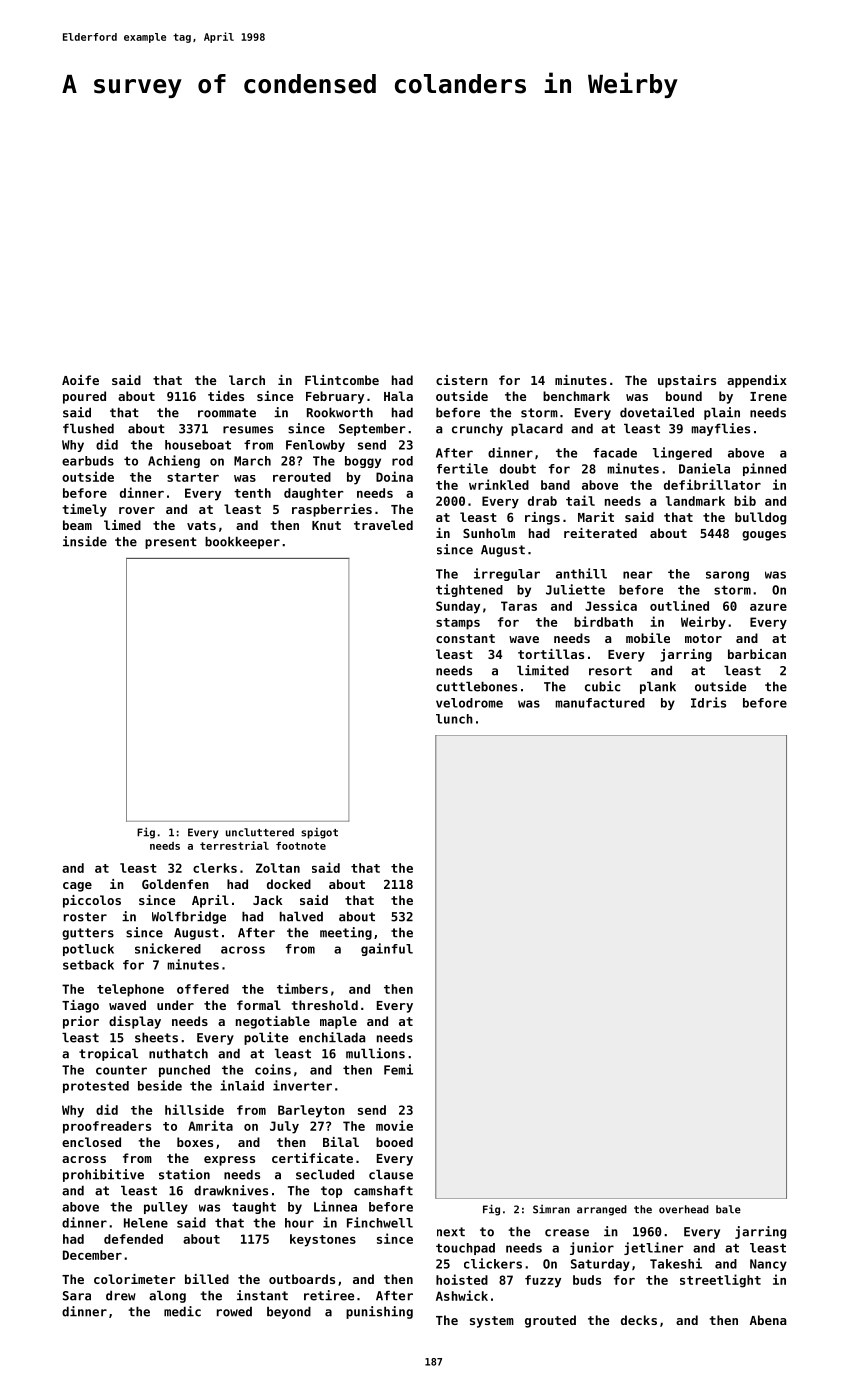 The width and height of the screenshot is (849, 1400). What do you see at coordinates (492, 1322) in the screenshot?
I see `system` at bounding box center [492, 1322].
